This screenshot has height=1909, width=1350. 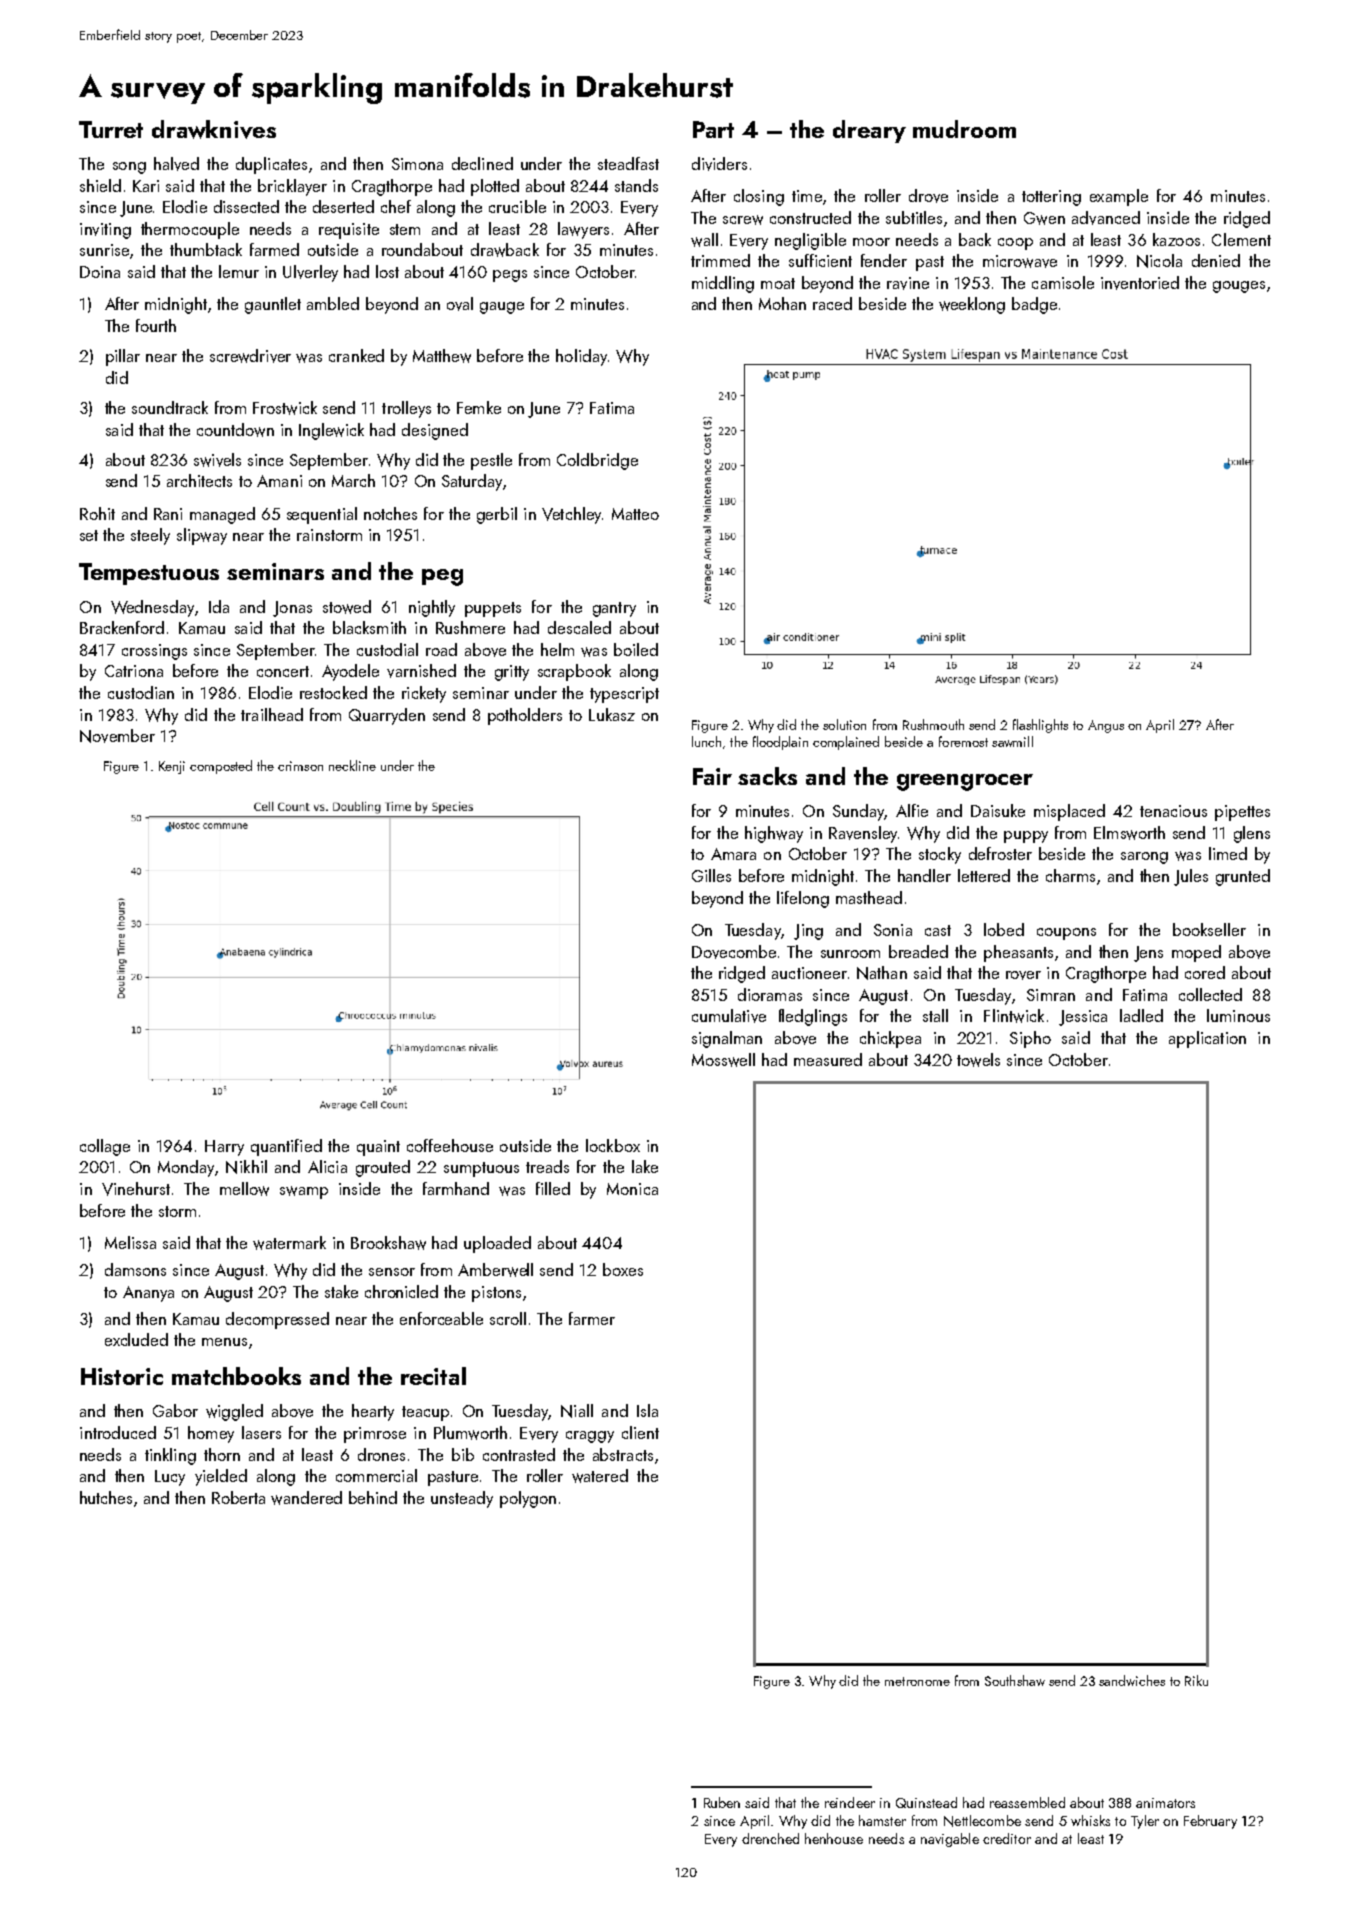 What do you see at coordinates (105, 1147) in the screenshot?
I see `collage` at bounding box center [105, 1147].
